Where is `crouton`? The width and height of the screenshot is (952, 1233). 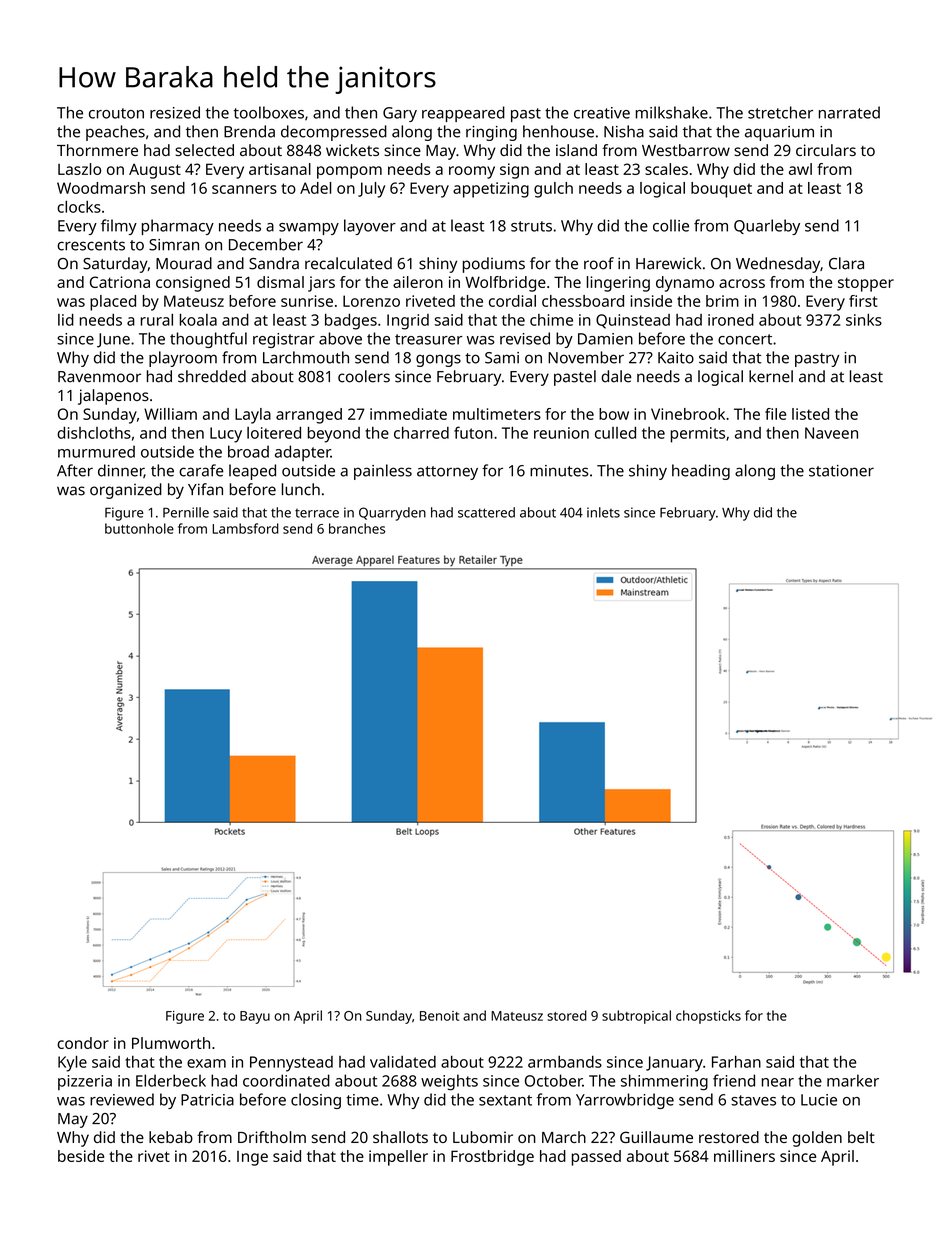 crouton is located at coordinates (116, 113).
